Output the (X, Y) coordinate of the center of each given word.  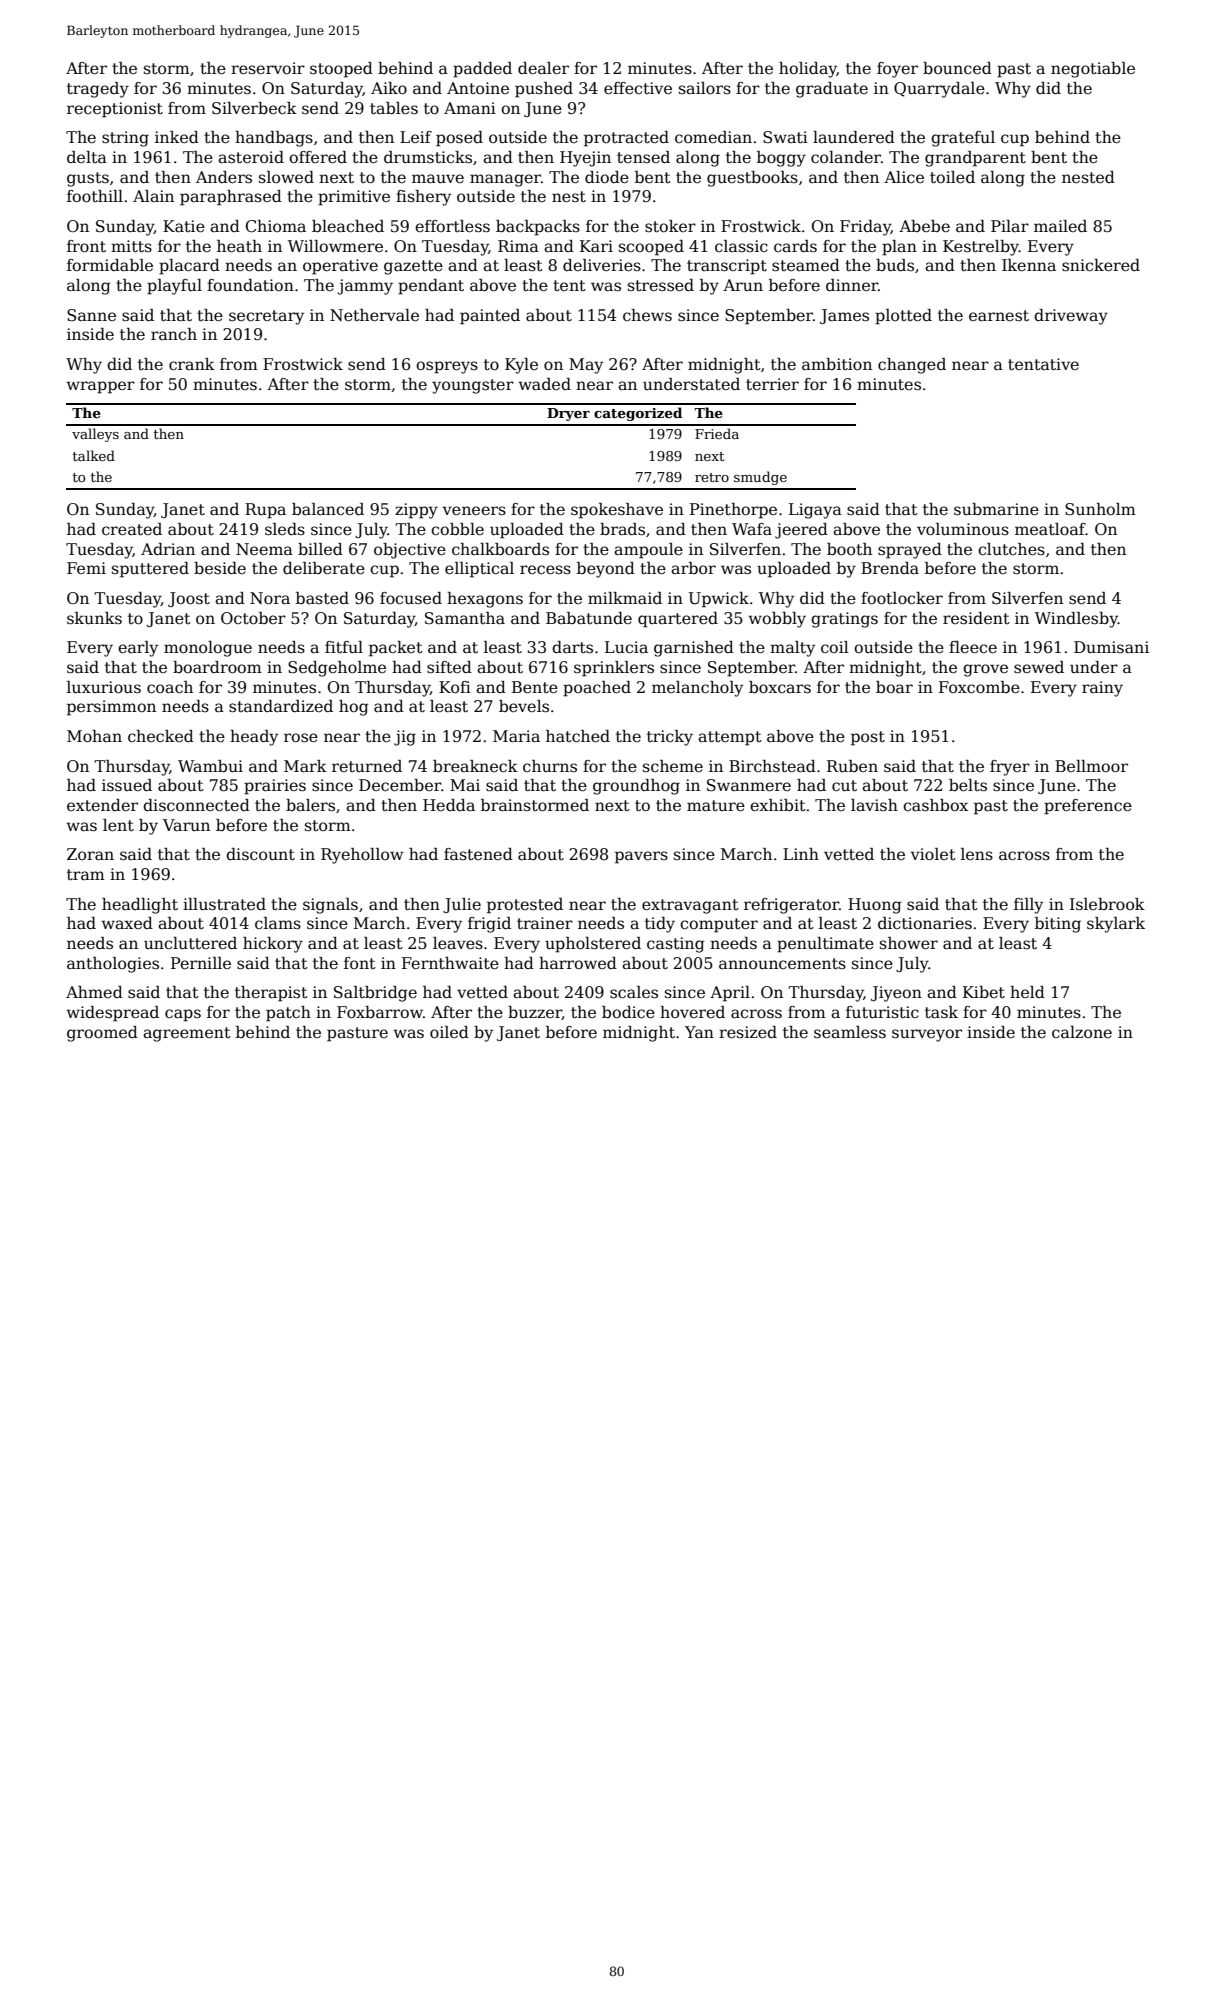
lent (118, 825)
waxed (127, 923)
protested (525, 906)
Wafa (752, 529)
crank (192, 364)
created (132, 529)
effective (638, 88)
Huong (874, 906)
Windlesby (1076, 620)
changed (912, 366)
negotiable (1093, 70)
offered (318, 157)
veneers (474, 511)
